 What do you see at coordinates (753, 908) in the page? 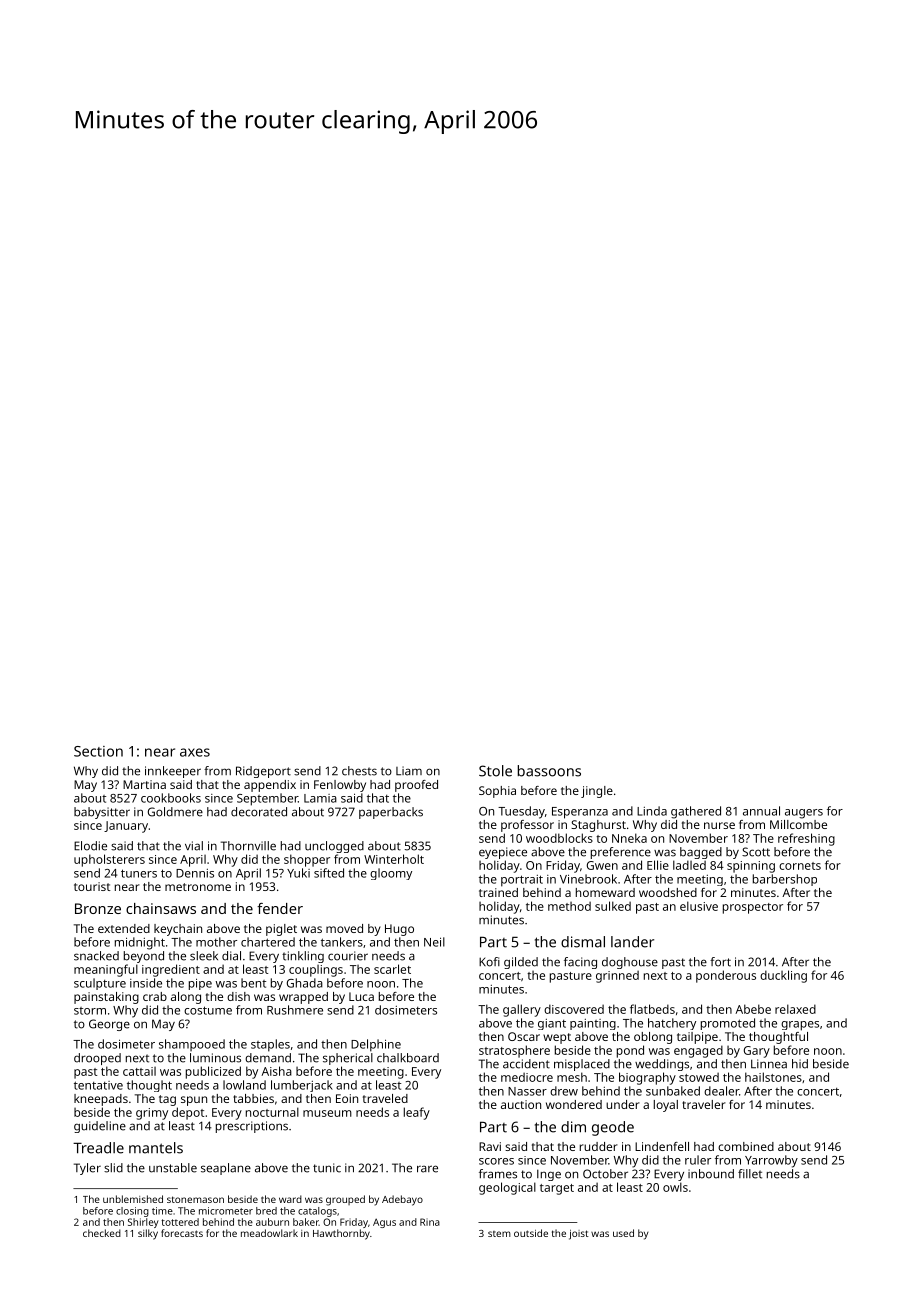
I see `prospector` at bounding box center [753, 908].
